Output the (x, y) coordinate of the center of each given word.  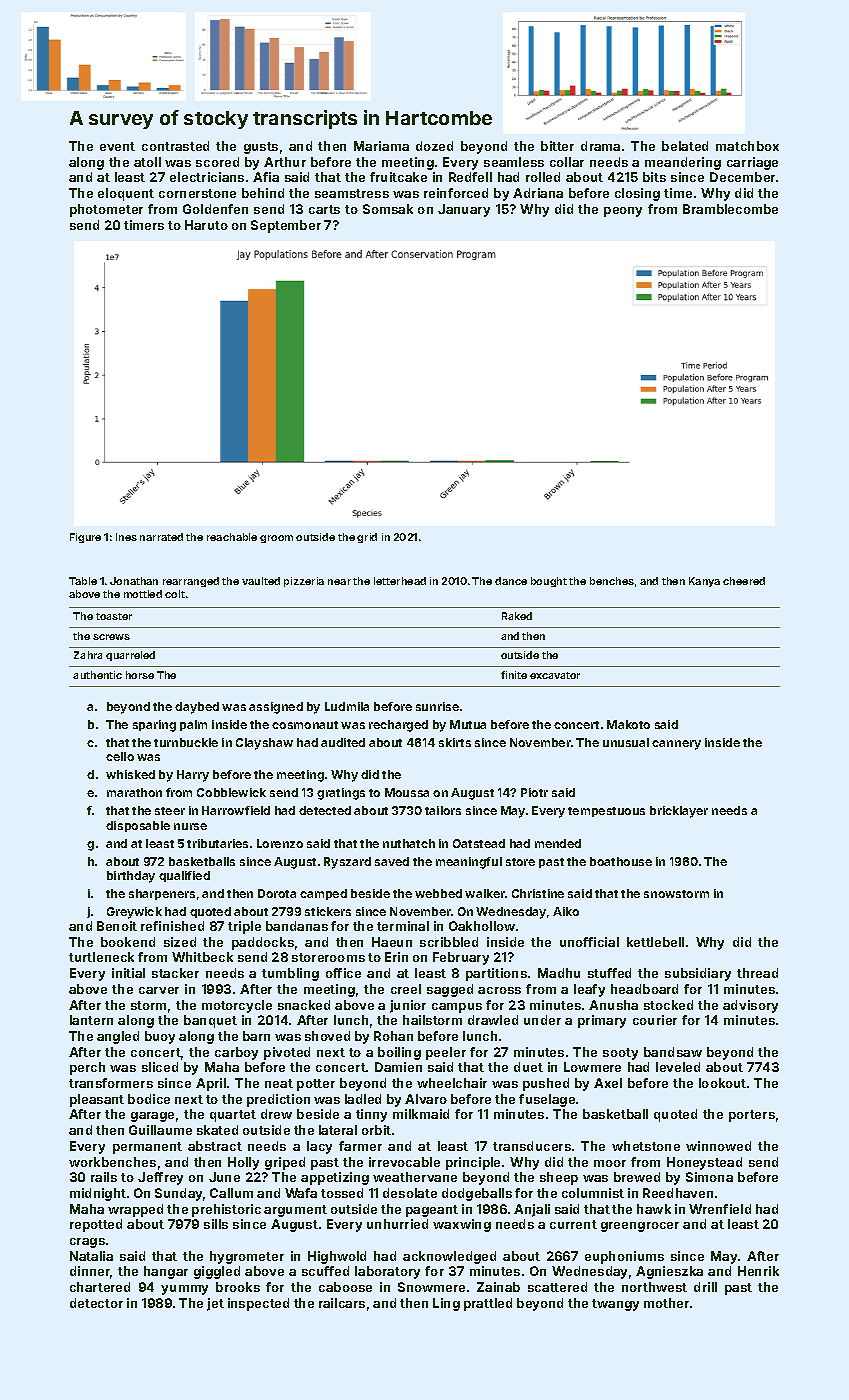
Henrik (758, 1271)
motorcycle (237, 1006)
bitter (557, 146)
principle (473, 1163)
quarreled (130, 656)
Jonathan (134, 581)
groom (276, 539)
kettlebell (655, 942)
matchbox (747, 146)
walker (485, 893)
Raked (517, 616)
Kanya (704, 582)
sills (216, 1224)
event (117, 146)
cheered (744, 581)
